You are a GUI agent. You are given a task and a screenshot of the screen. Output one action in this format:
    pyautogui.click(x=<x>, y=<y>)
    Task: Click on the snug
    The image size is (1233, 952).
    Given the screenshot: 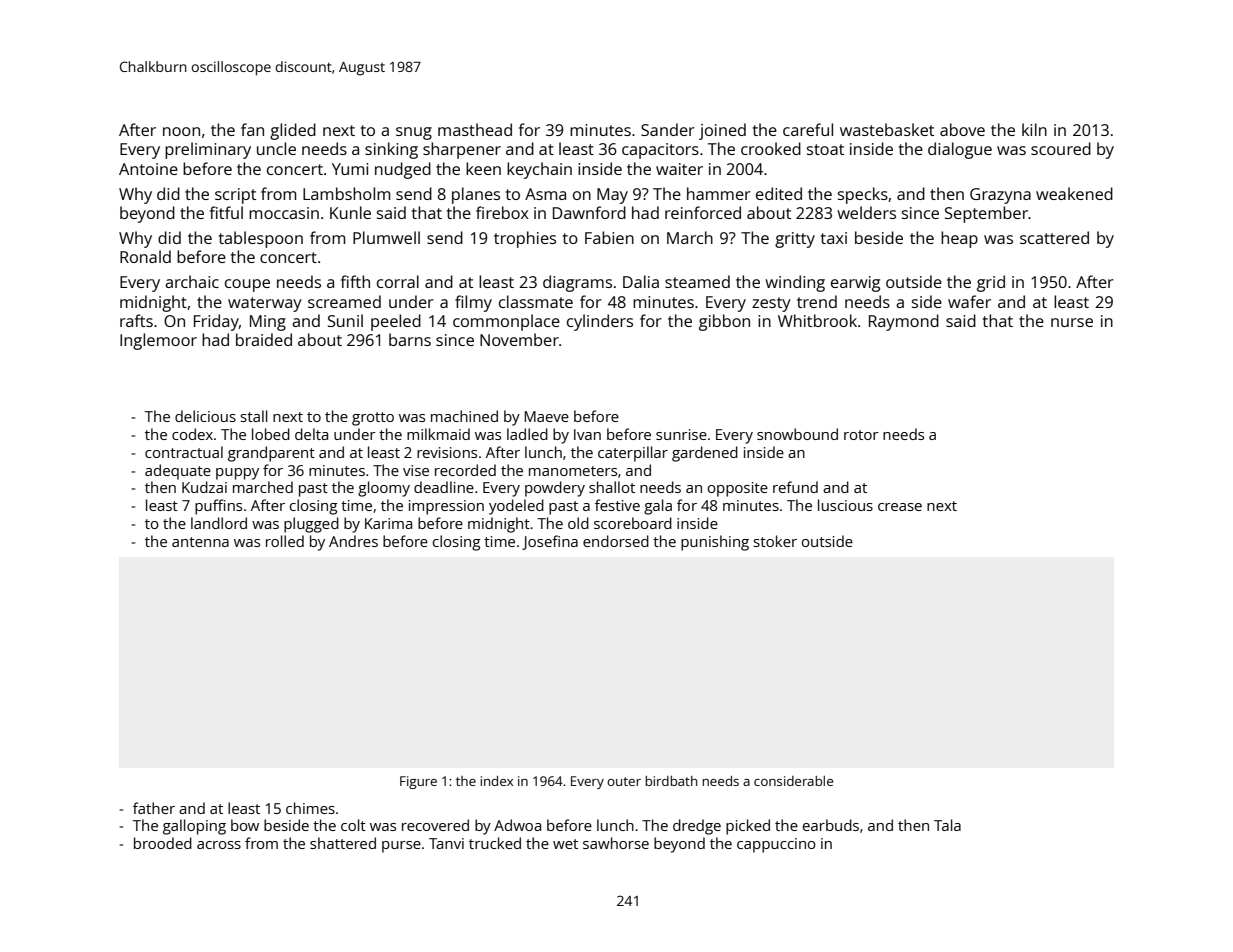 What is the action you would take?
    pyautogui.click(x=414, y=133)
